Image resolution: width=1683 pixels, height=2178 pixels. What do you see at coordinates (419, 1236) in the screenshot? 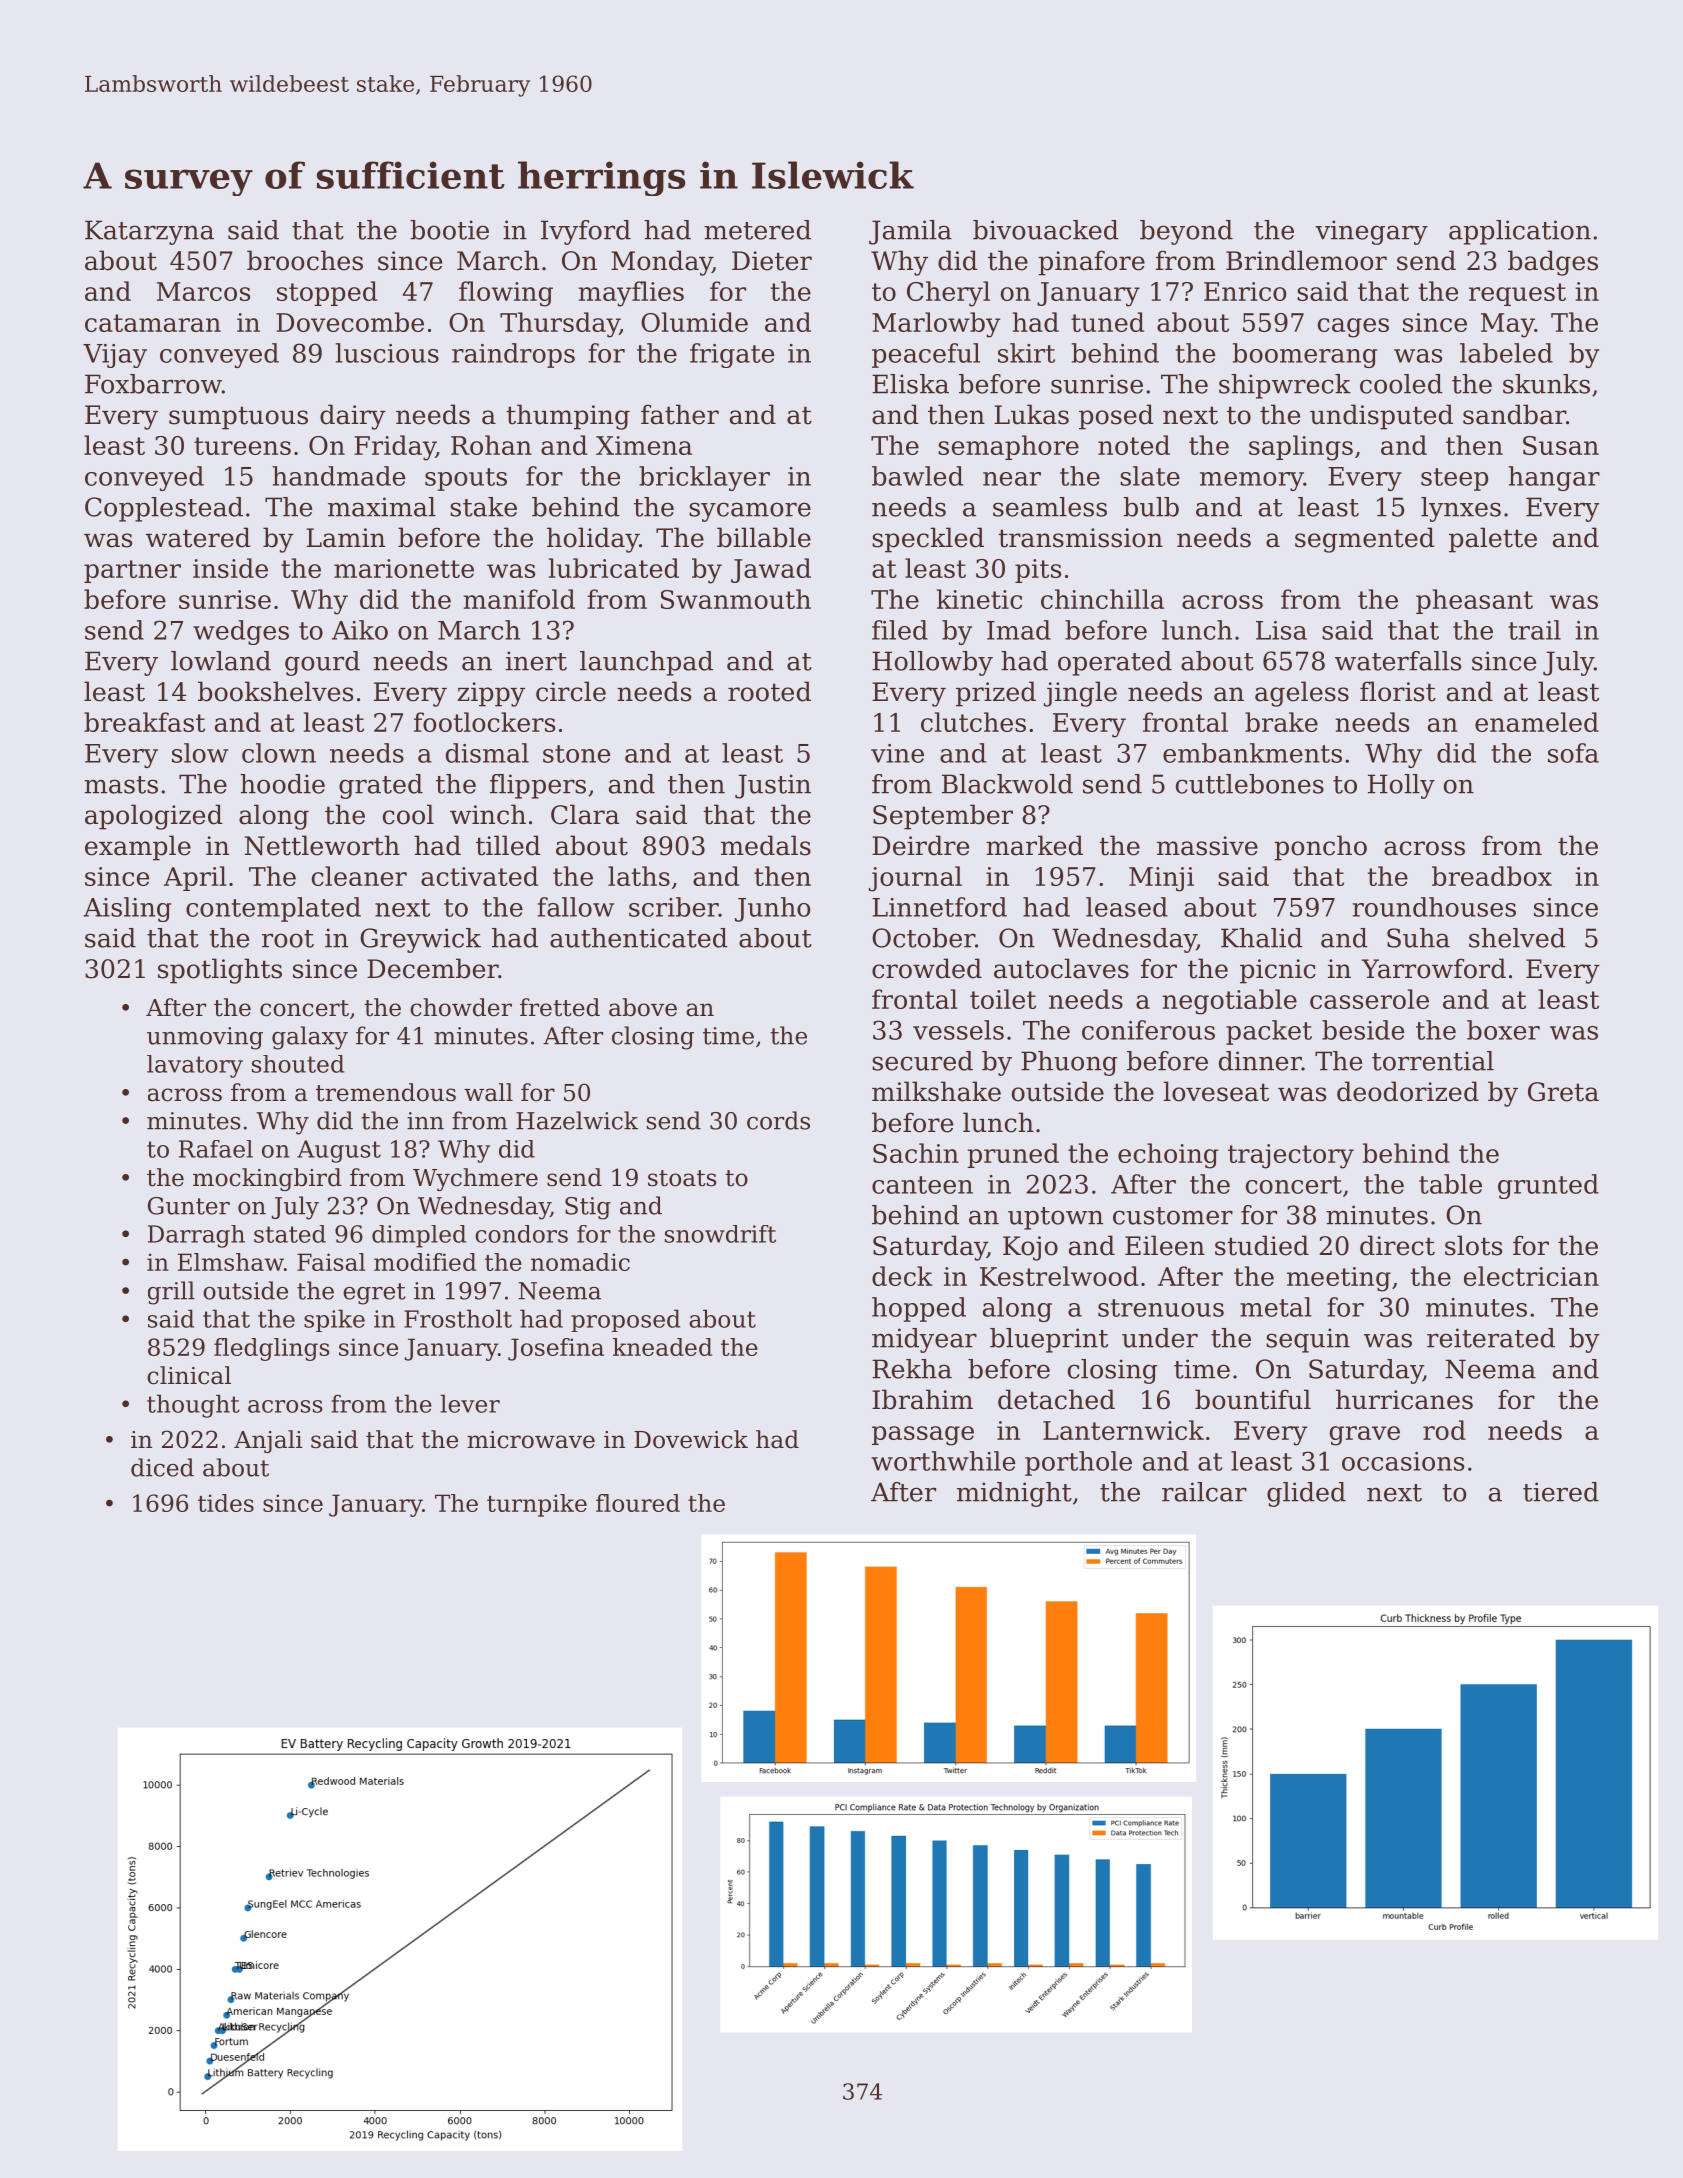
I see `dimpled` at bounding box center [419, 1236].
